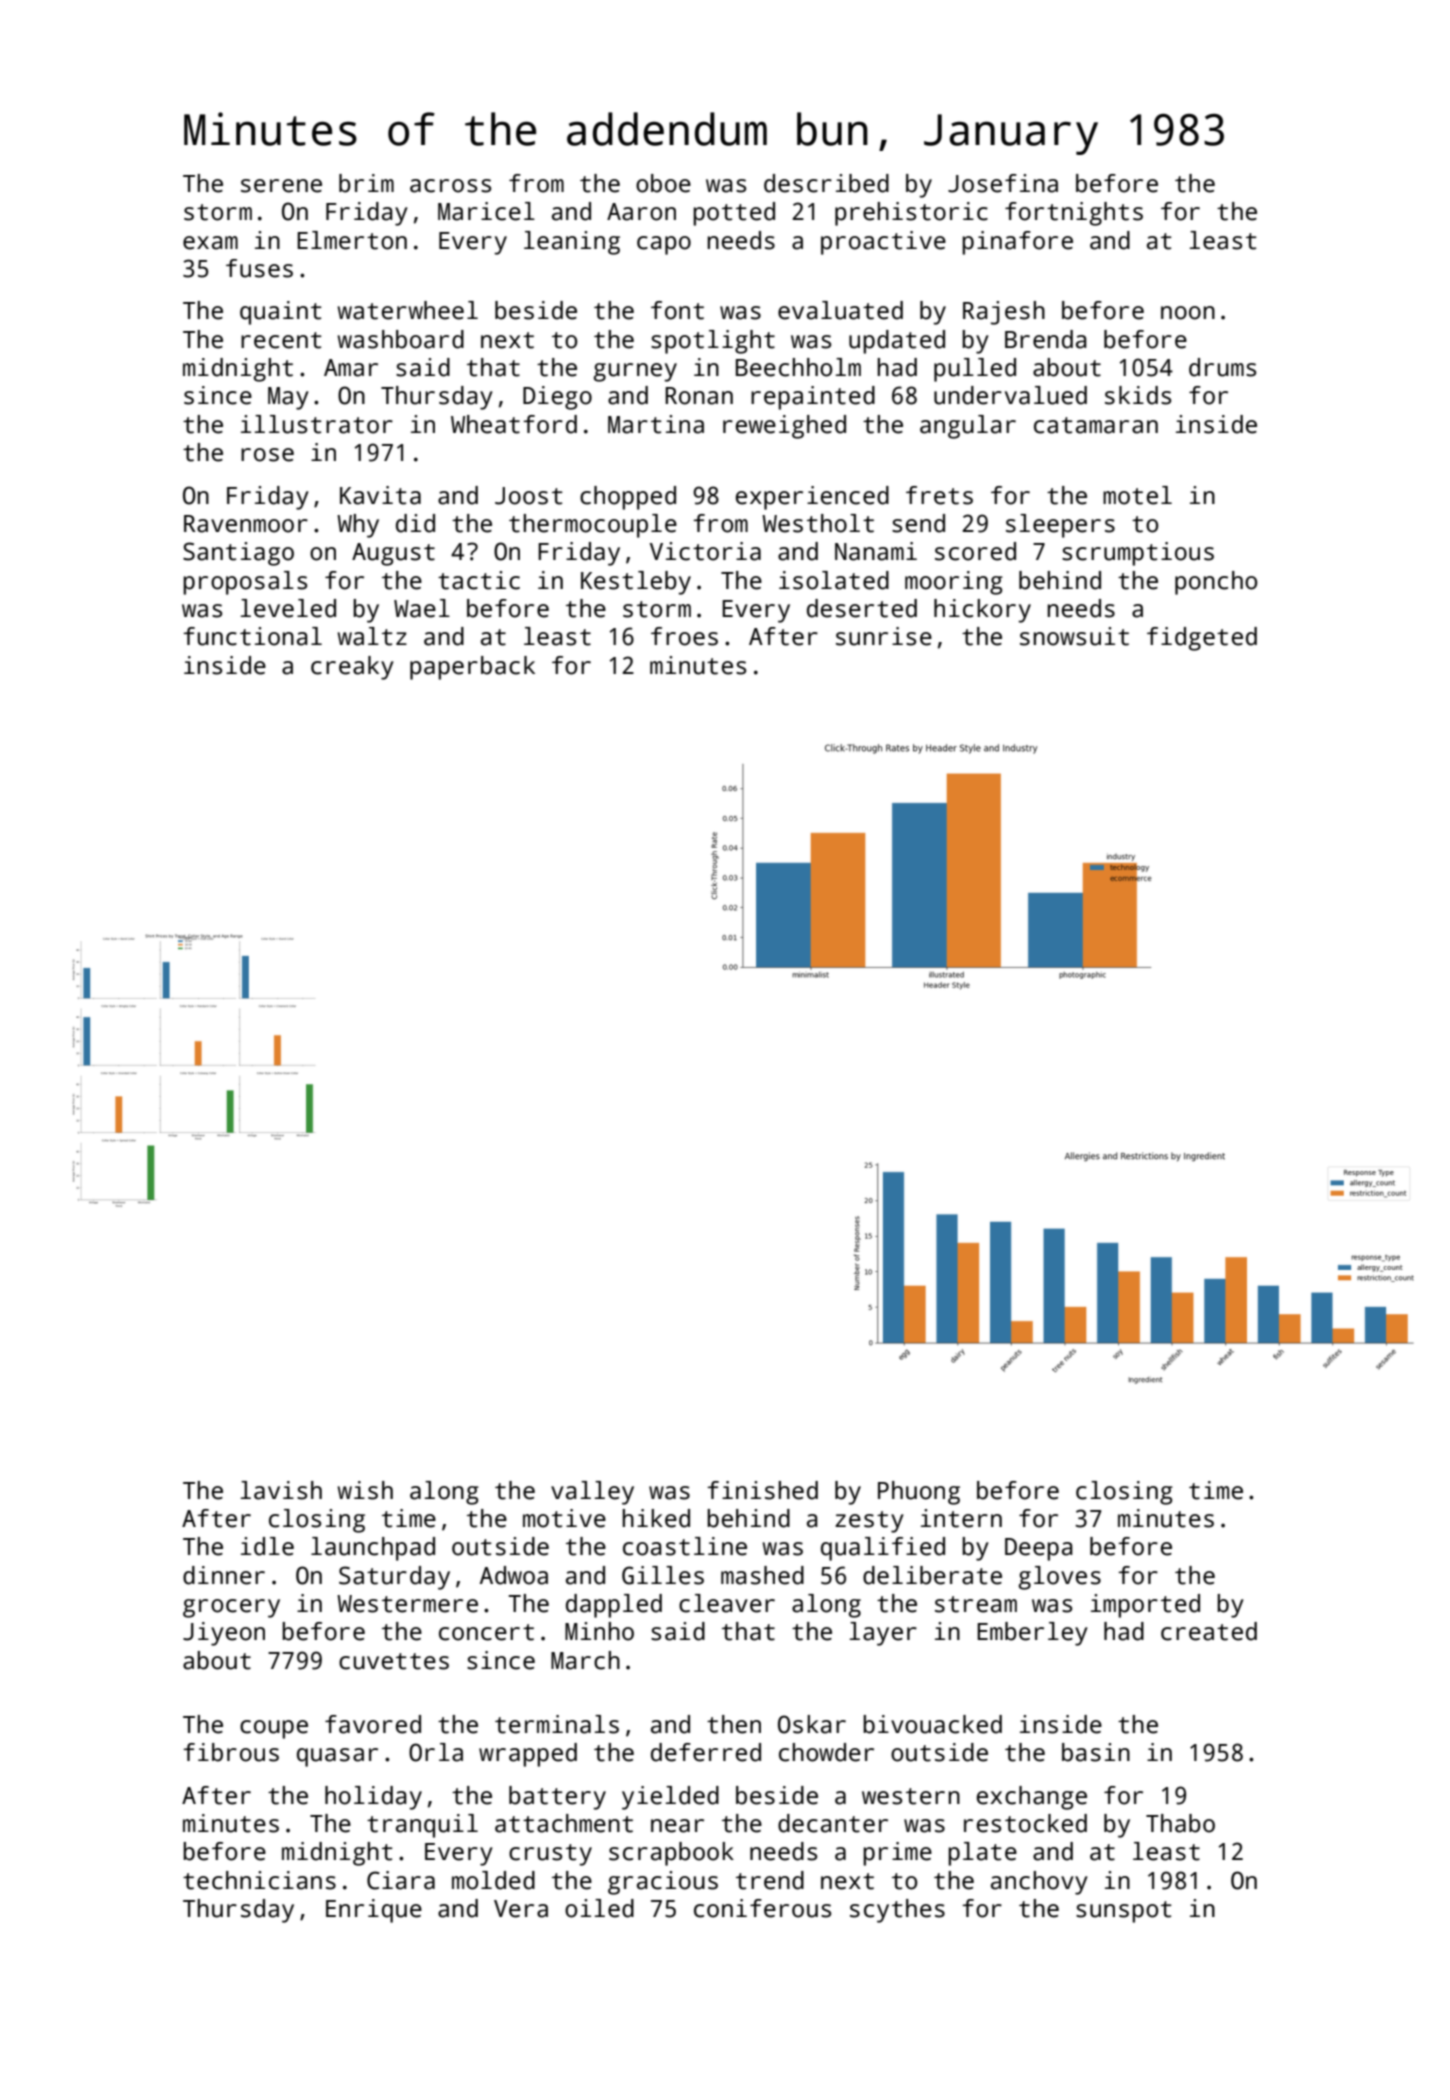 The image size is (1450, 2100). I want to click on Phuong, so click(919, 1493).
